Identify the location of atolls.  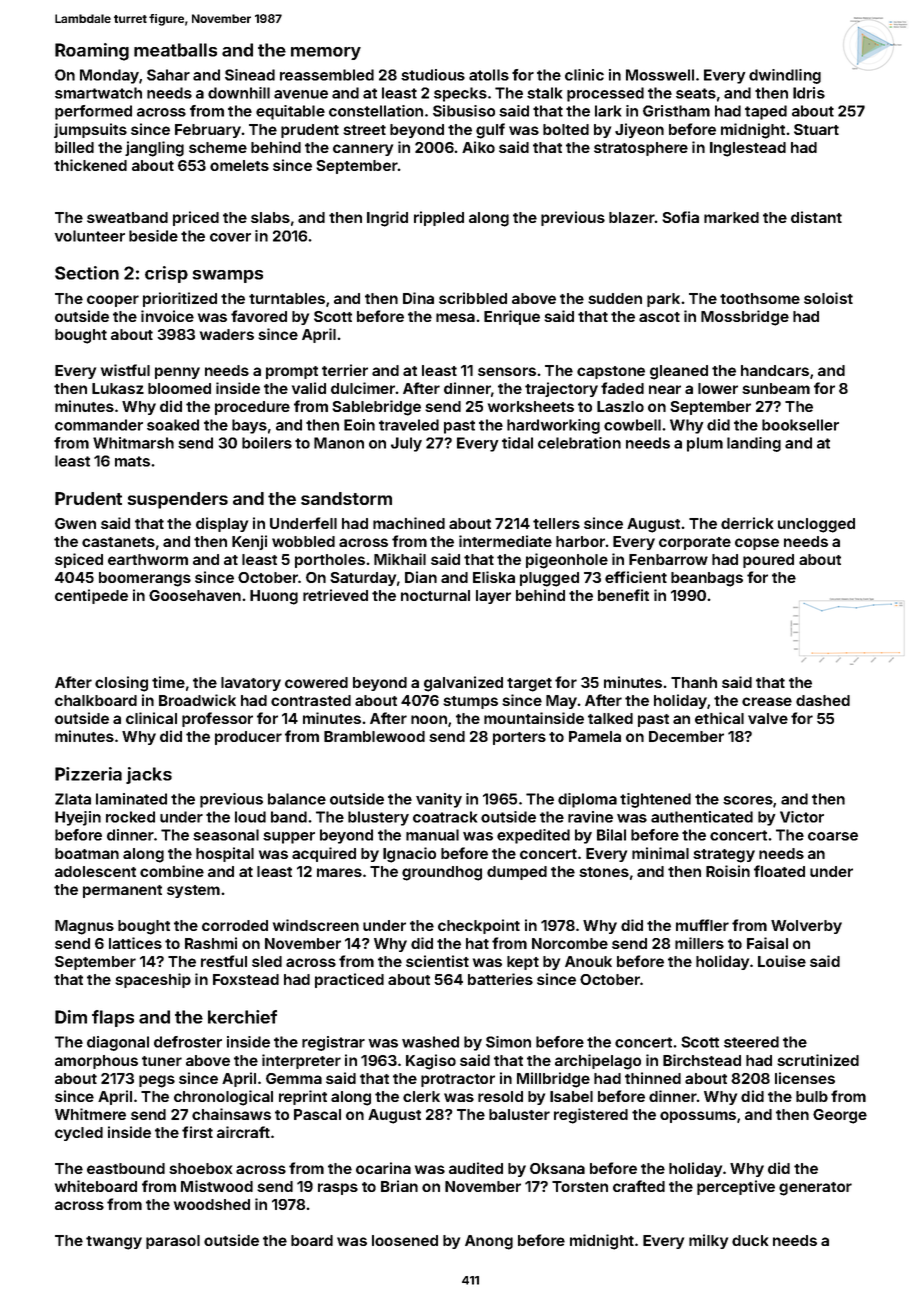
(489, 75).
